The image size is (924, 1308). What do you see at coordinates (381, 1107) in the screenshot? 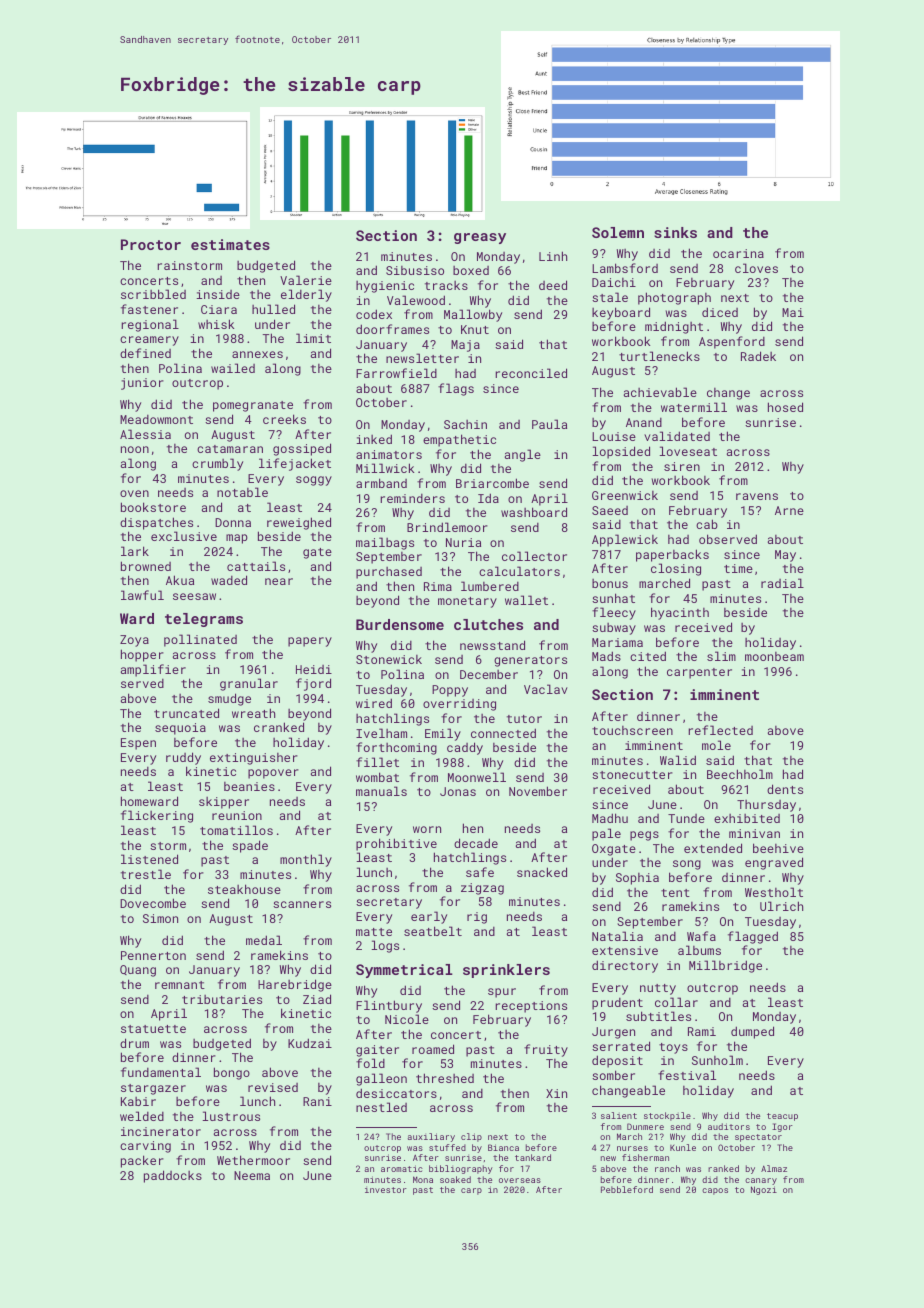
I see `nestled` at bounding box center [381, 1107].
